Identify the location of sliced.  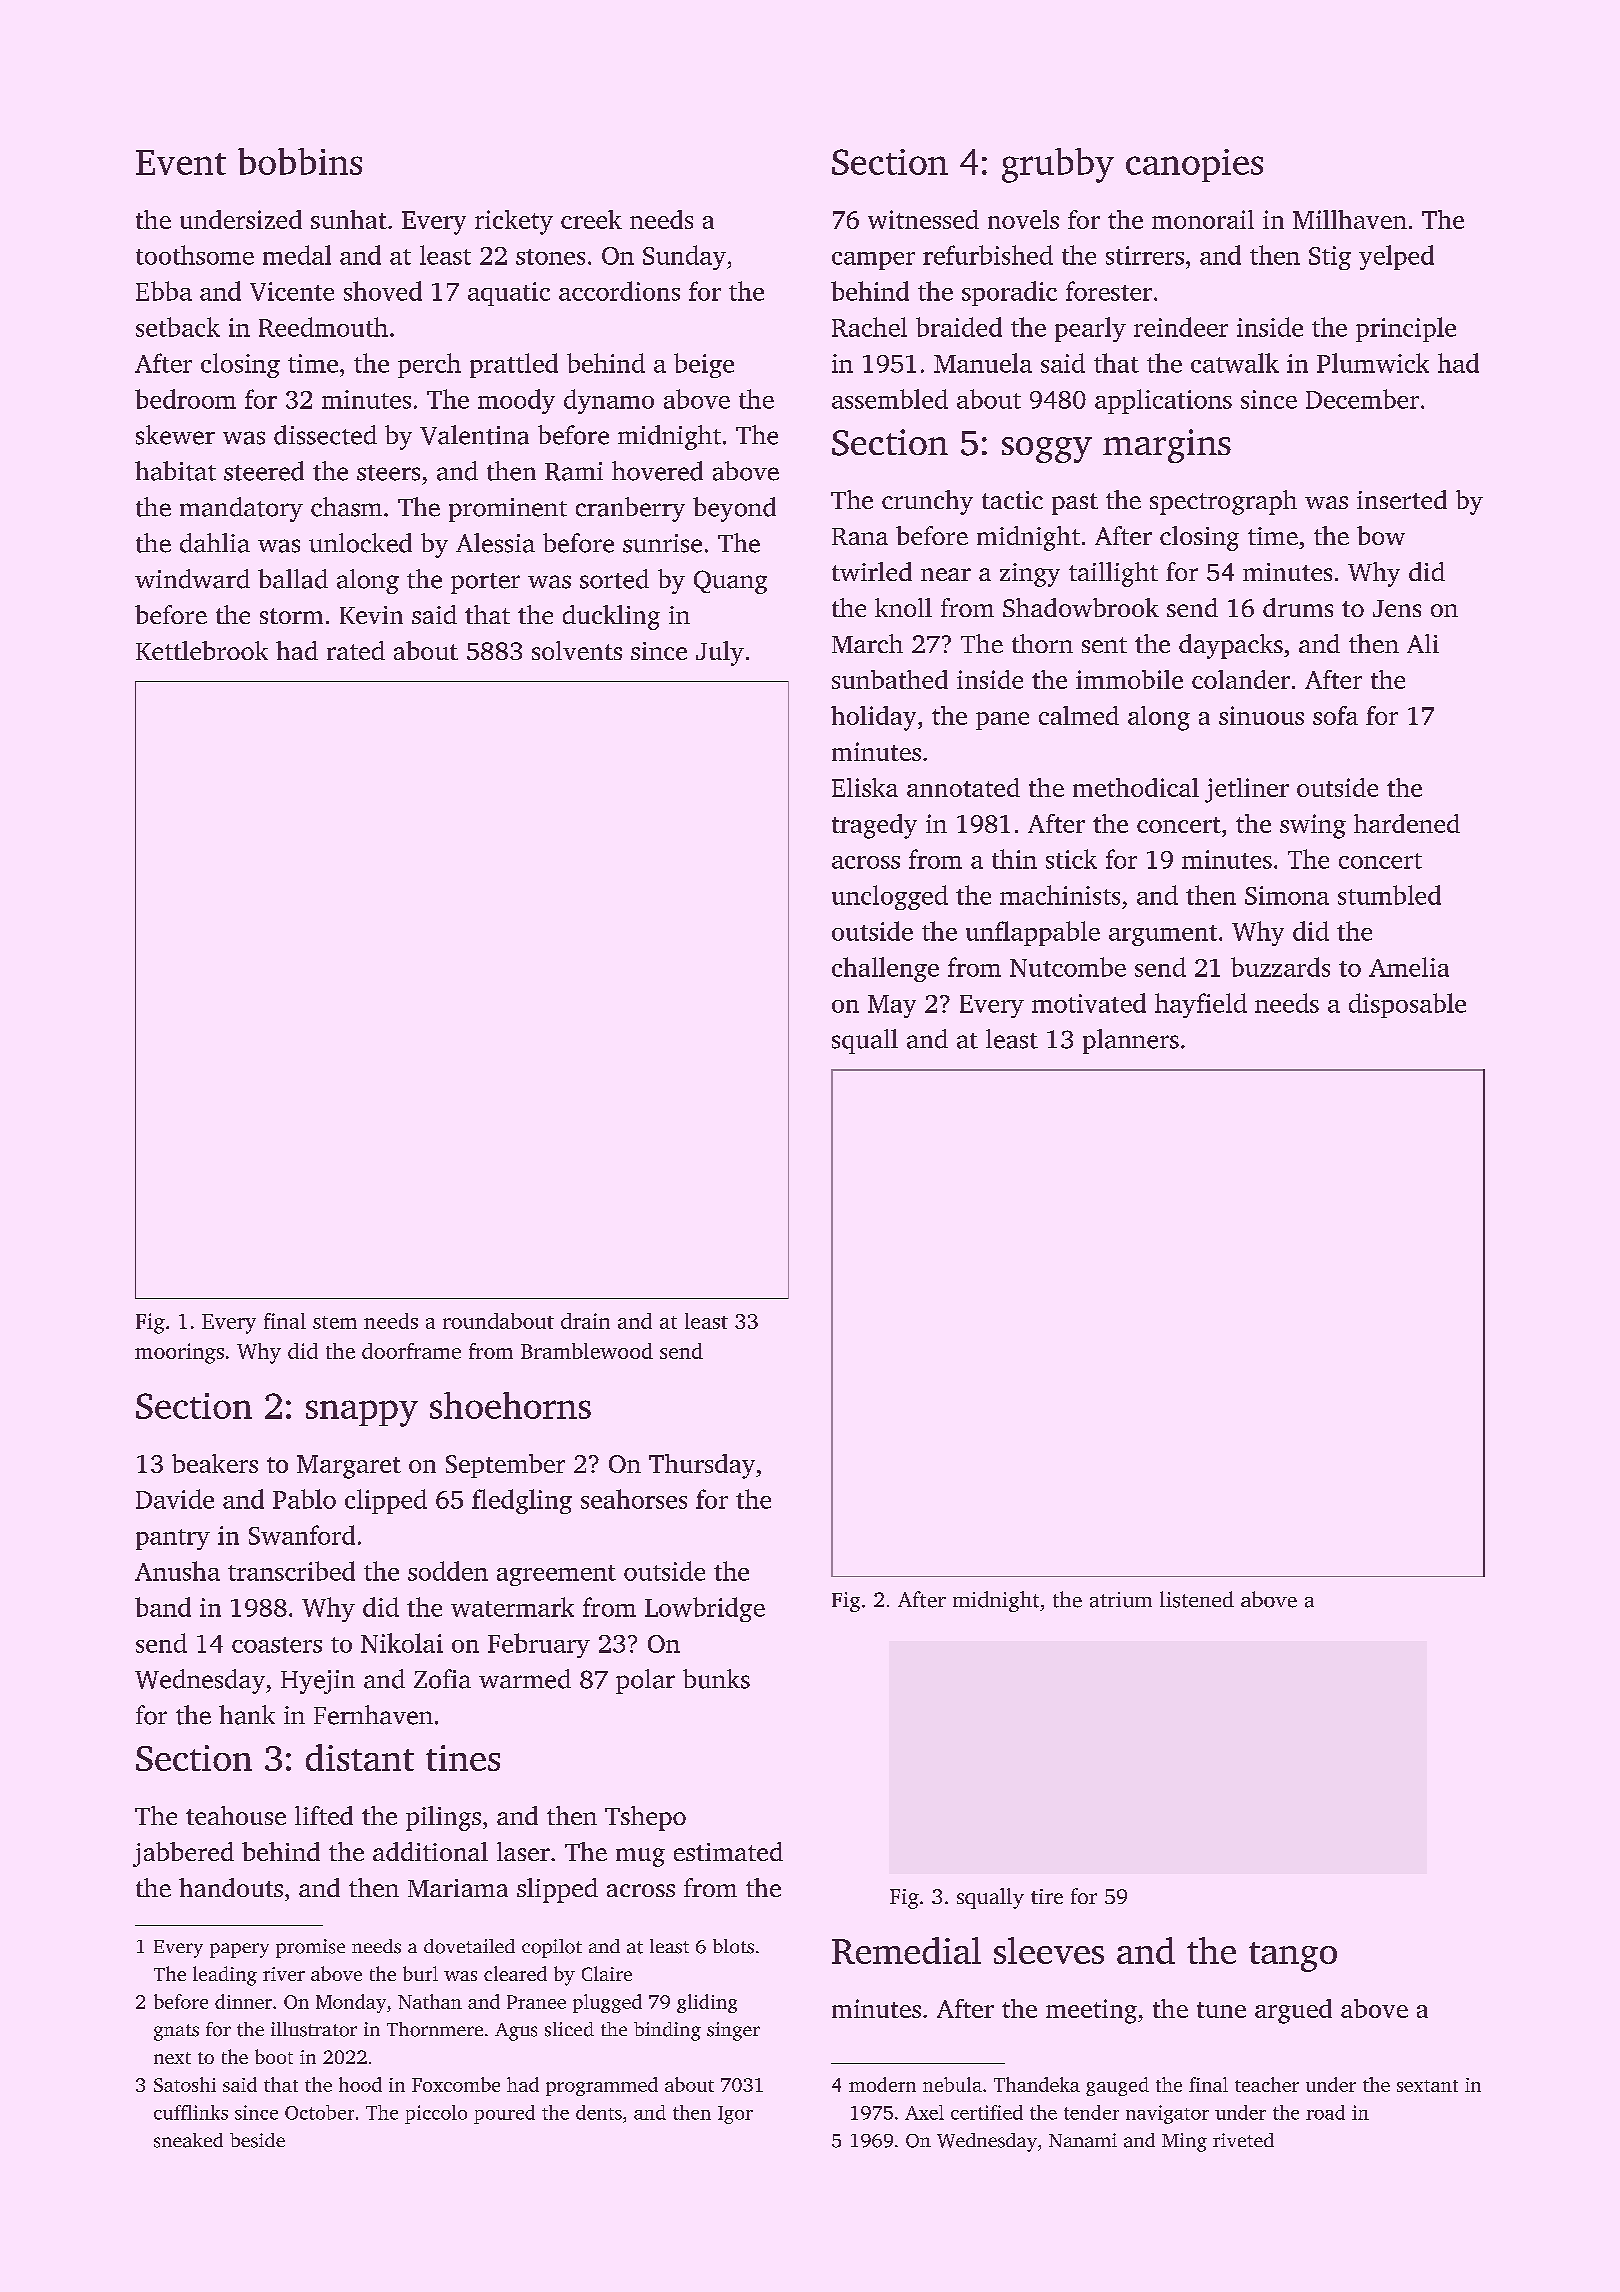
(569, 2029).
